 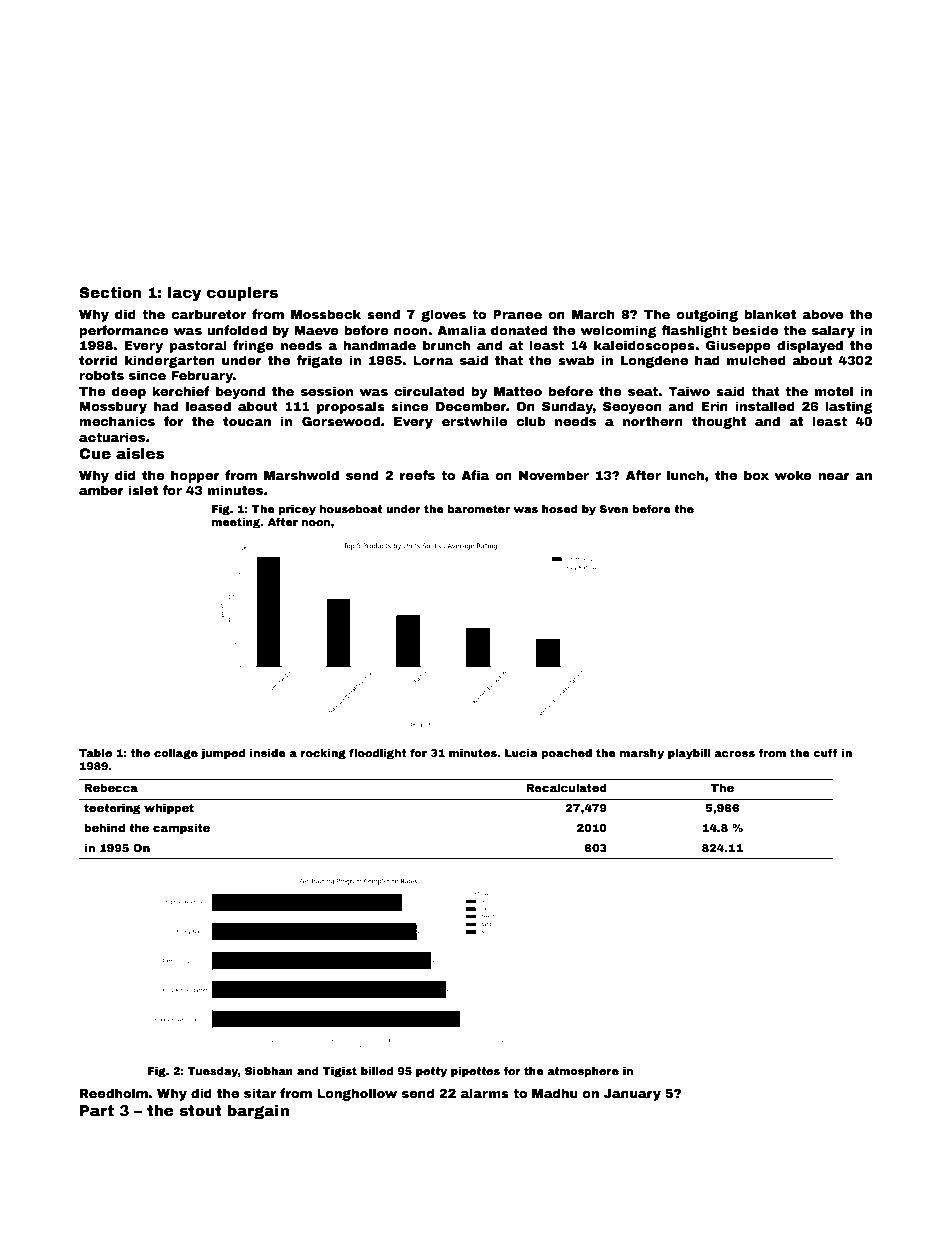 What do you see at coordinates (429, 391) in the document?
I see `circulated` at bounding box center [429, 391].
